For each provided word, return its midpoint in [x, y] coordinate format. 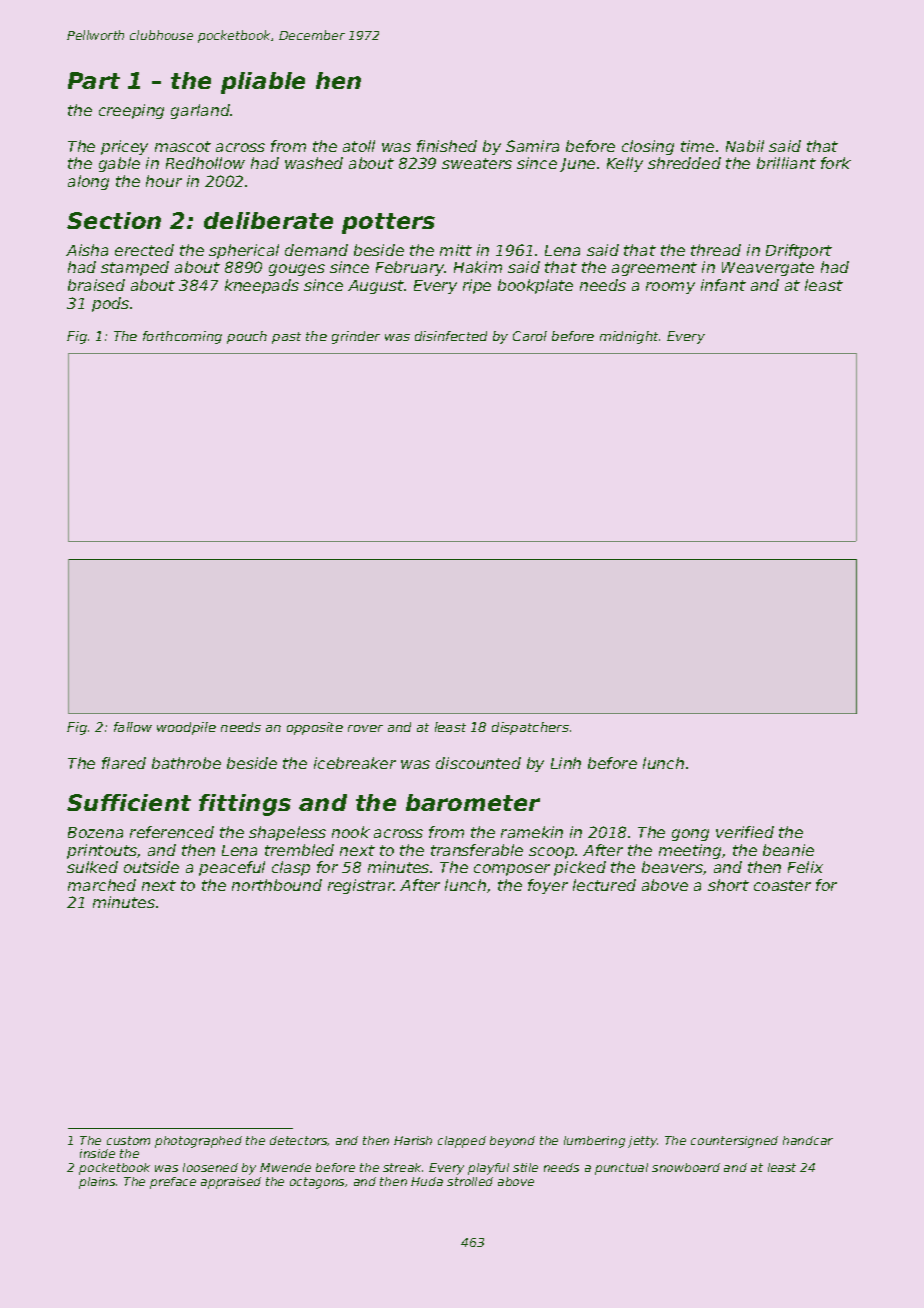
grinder [356, 337]
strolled [470, 1181]
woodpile [186, 728]
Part [94, 80]
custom [128, 1140]
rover [365, 728]
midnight [629, 337]
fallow [133, 727]
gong [690, 835]
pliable [263, 83]
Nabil [745, 146]
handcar [808, 1140]
